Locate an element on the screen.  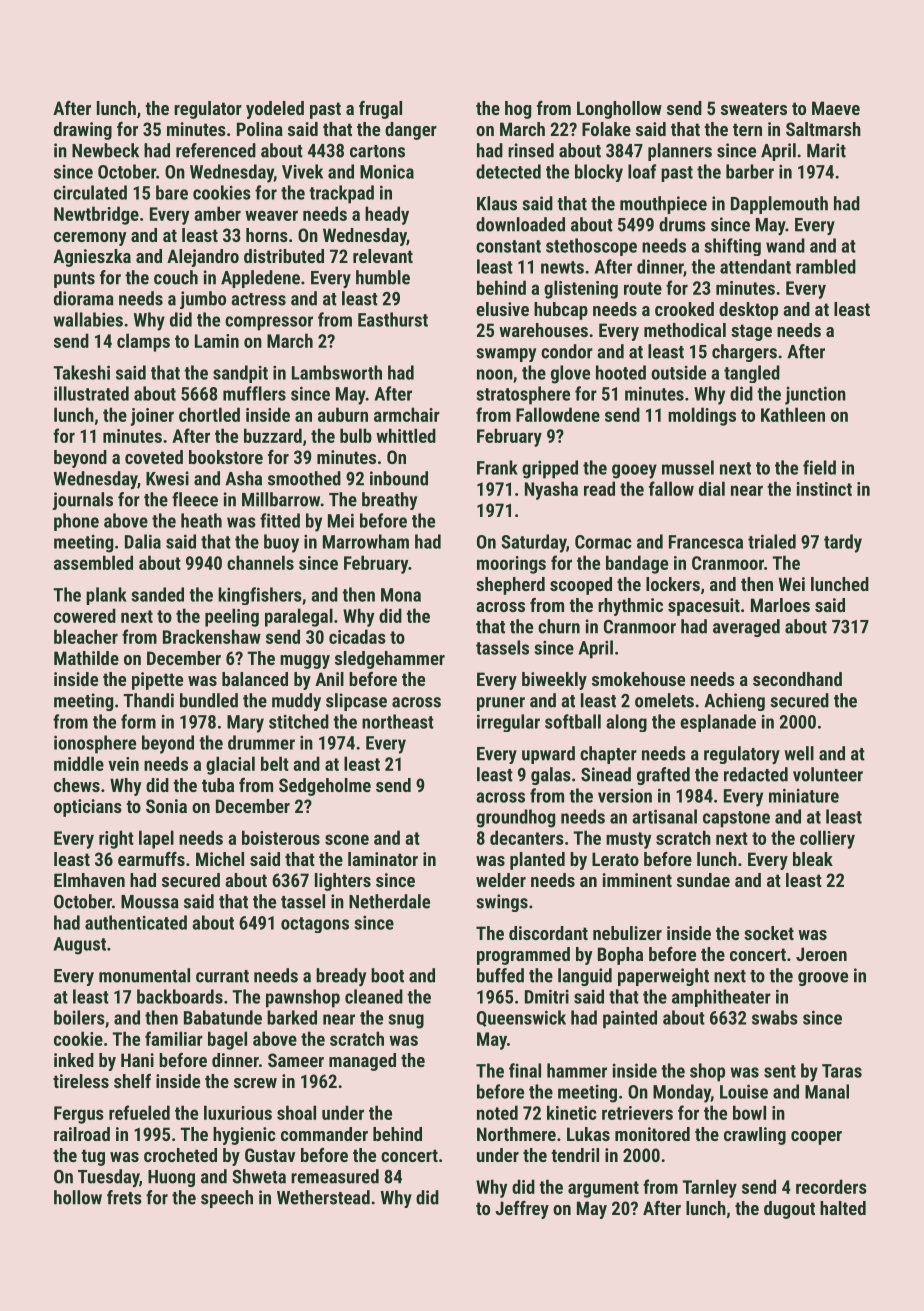
Jeroen is located at coordinates (821, 954).
